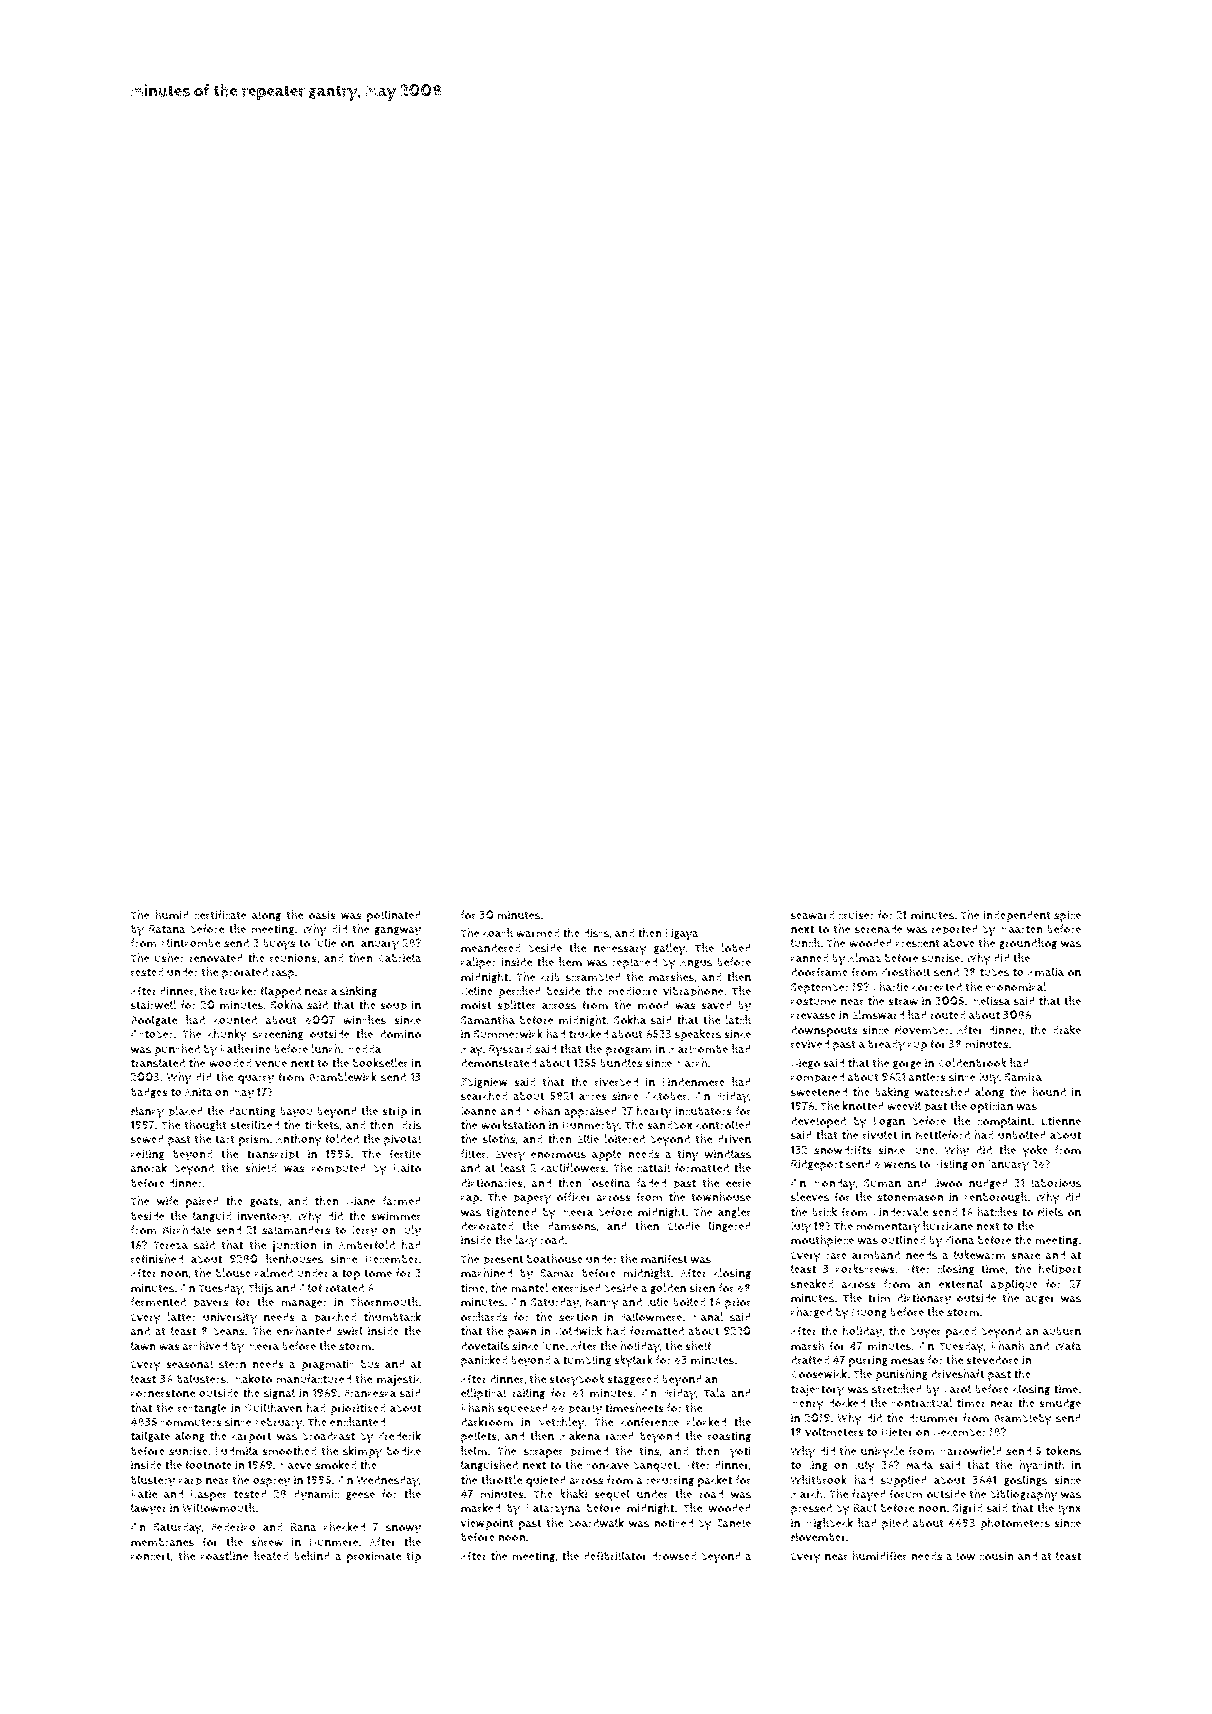 The width and height of the document is (1212, 1714). I want to click on tailgate, so click(150, 1436).
